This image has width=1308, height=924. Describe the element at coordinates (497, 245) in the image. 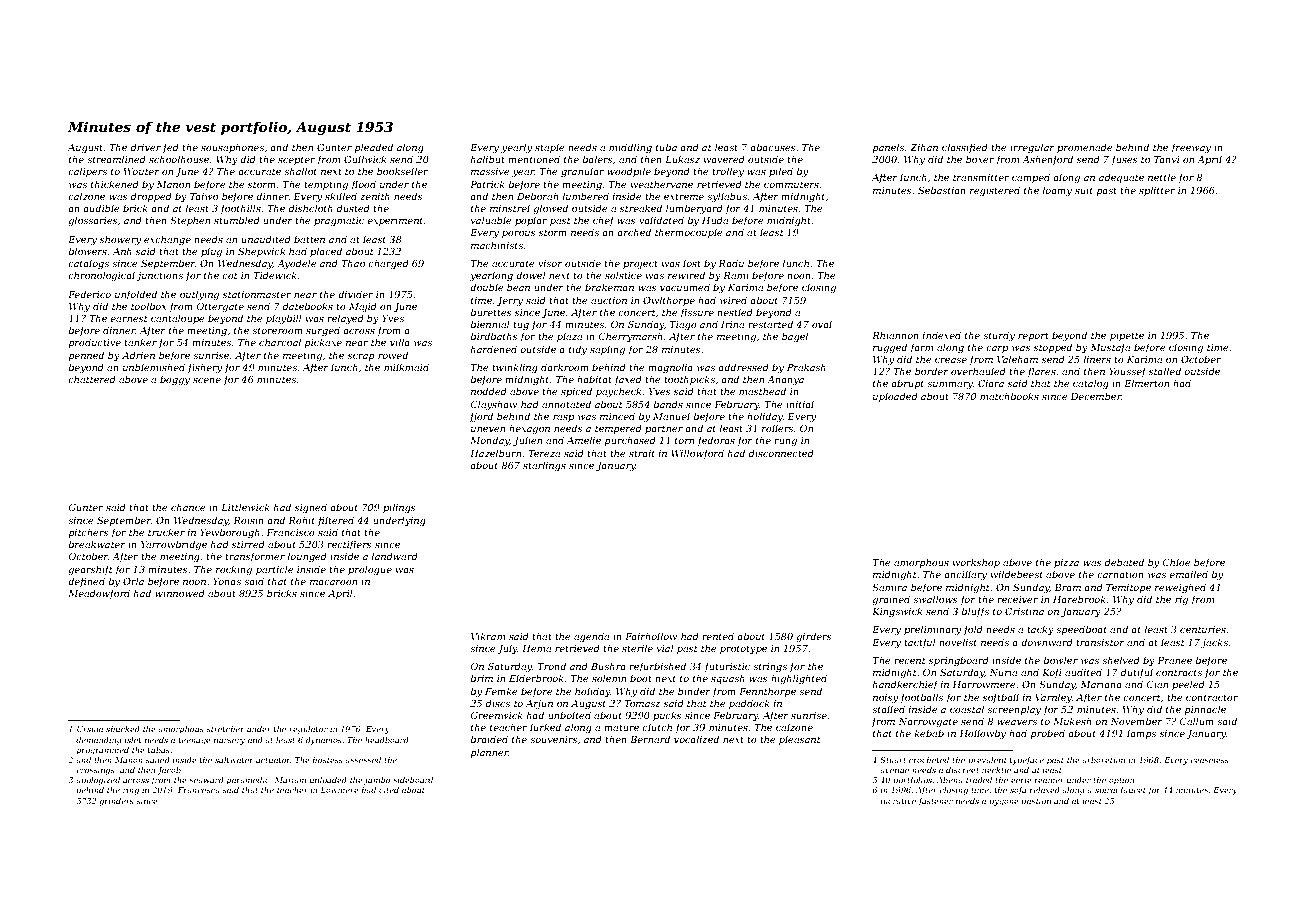

I see `machinists` at that location.
